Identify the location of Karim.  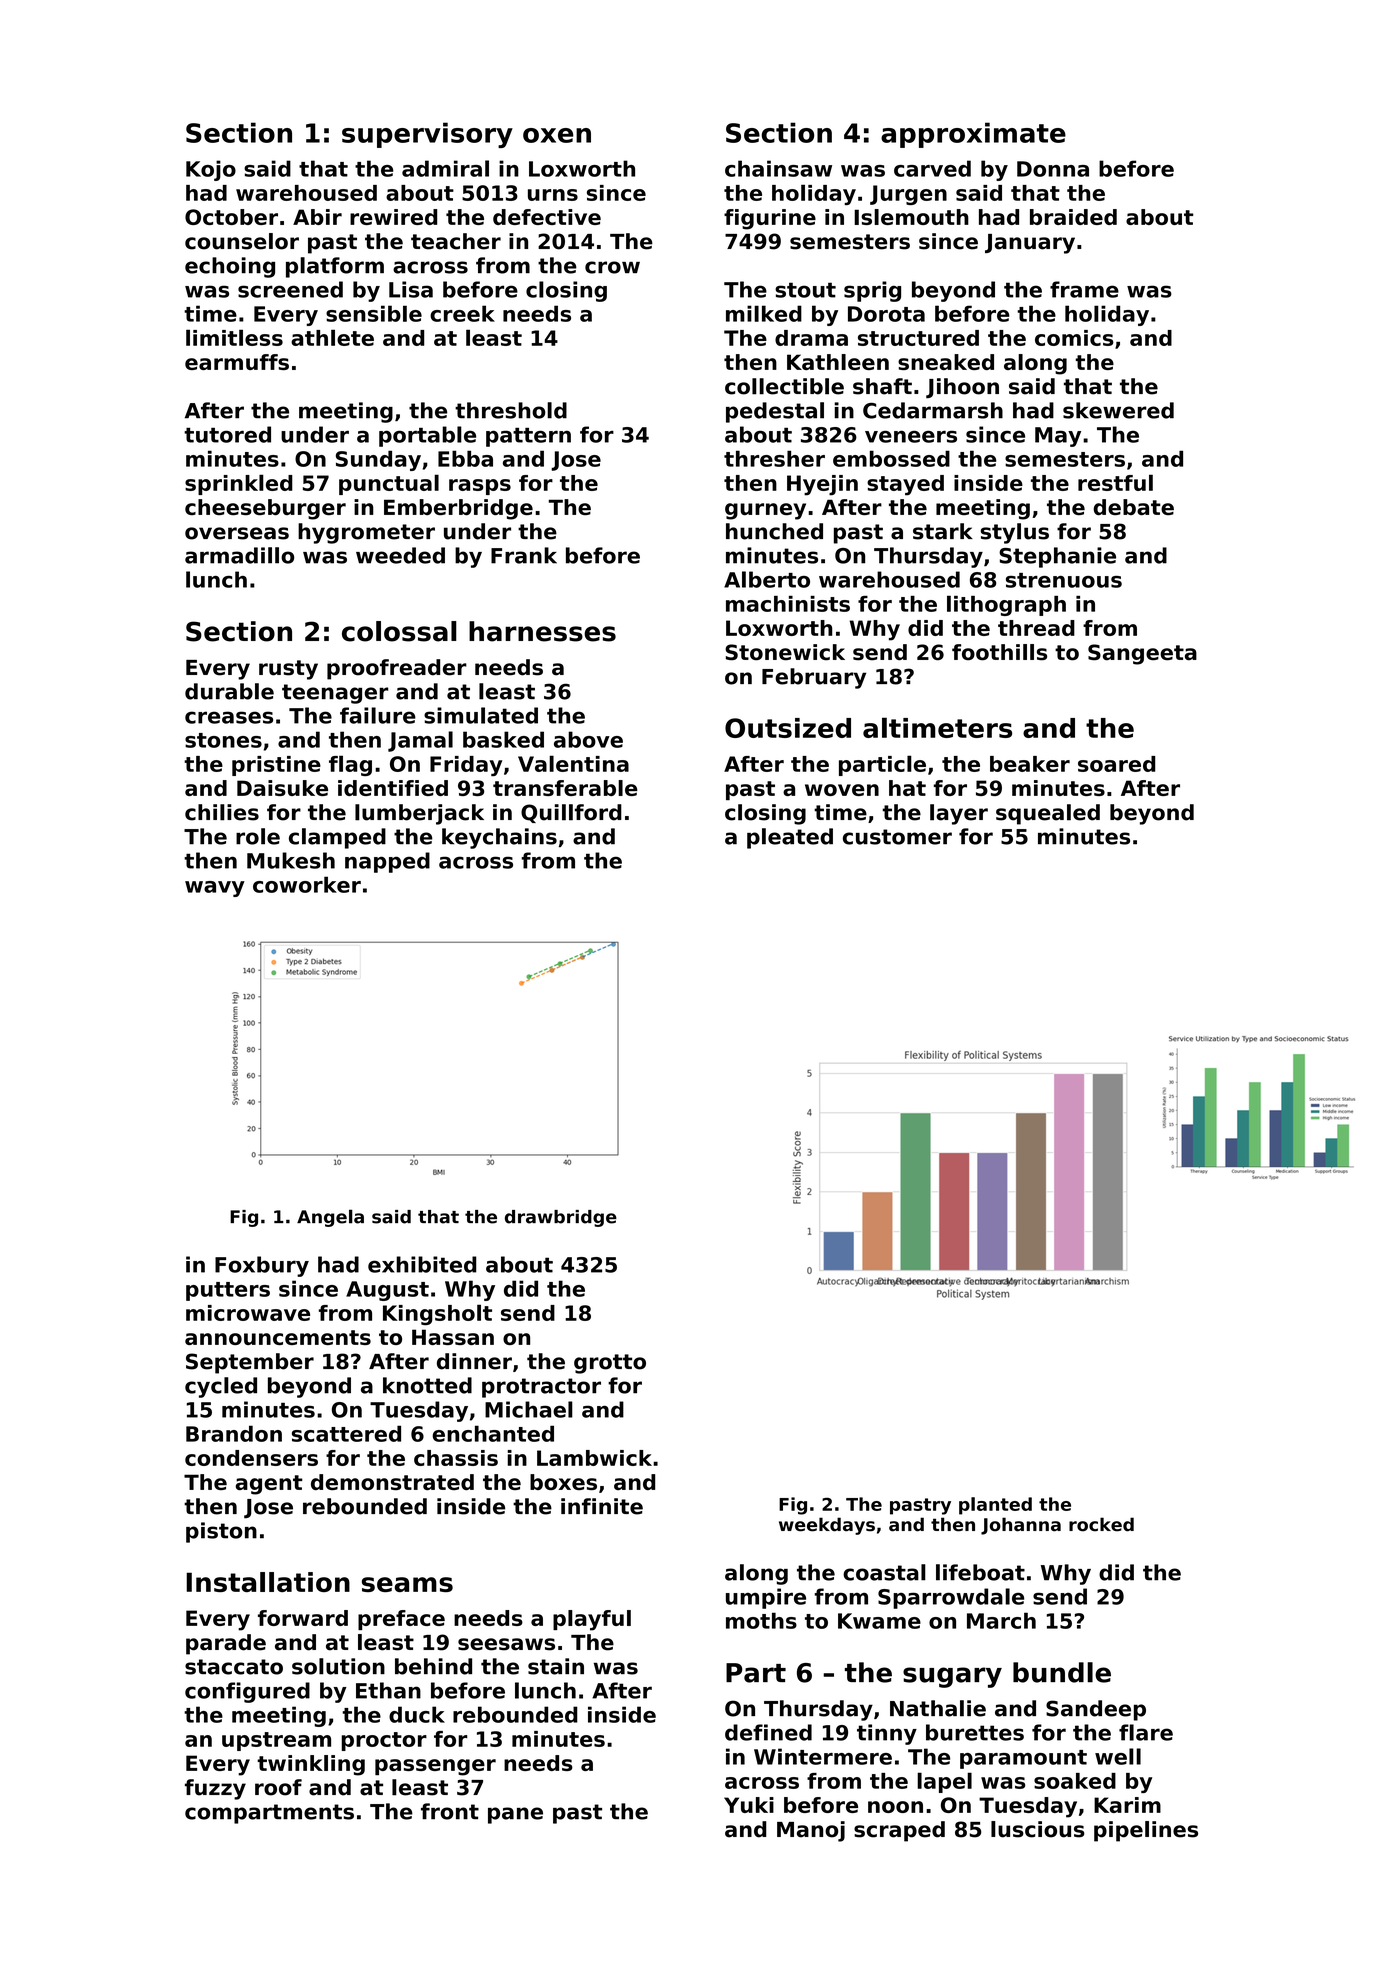
(1127, 1805).
